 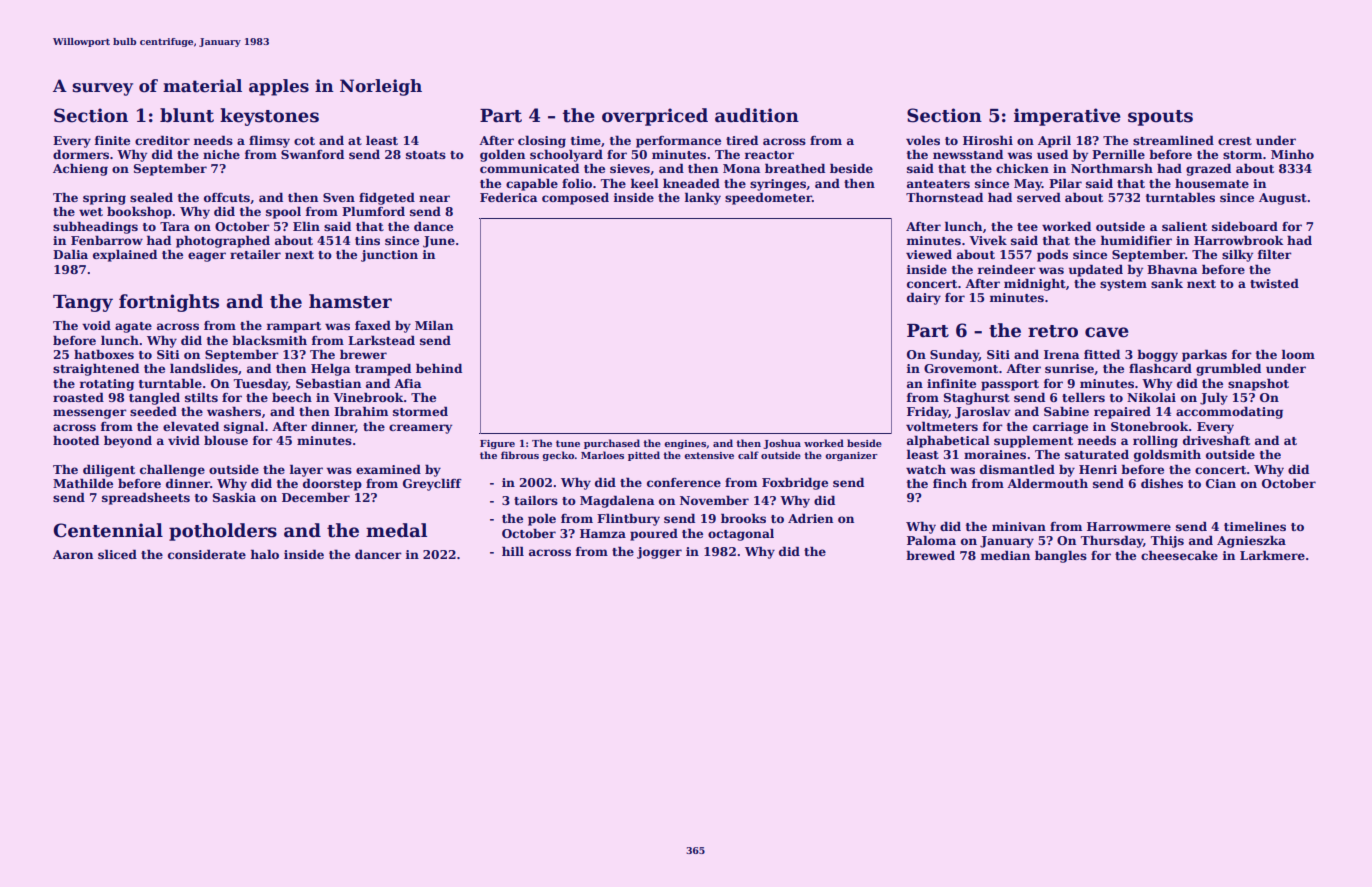 I want to click on hooted, so click(x=76, y=440).
